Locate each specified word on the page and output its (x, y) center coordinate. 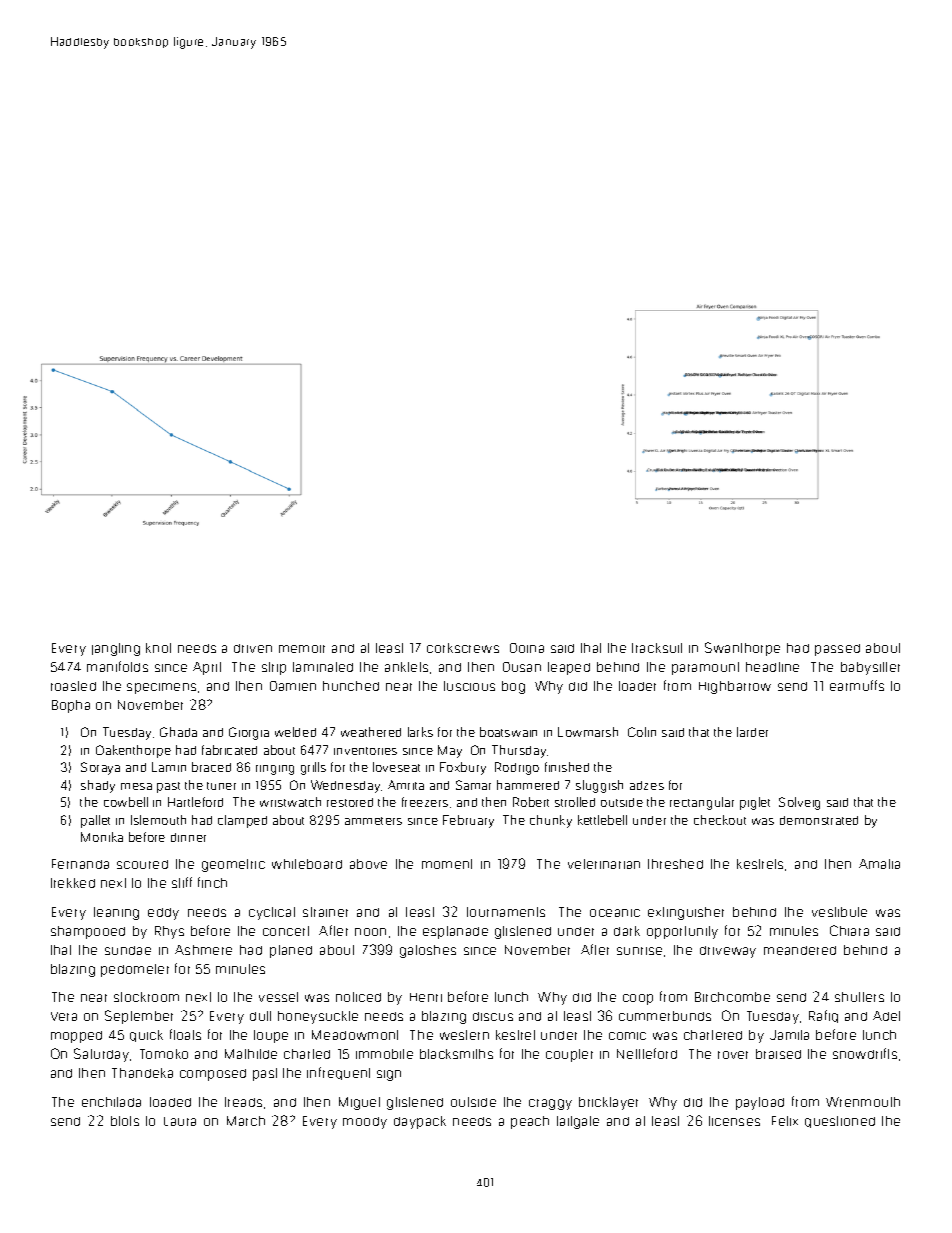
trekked (73, 883)
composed (213, 1075)
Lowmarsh (588, 732)
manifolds (117, 666)
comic (627, 1036)
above (368, 864)
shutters (859, 997)
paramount (705, 668)
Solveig (799, 803)
